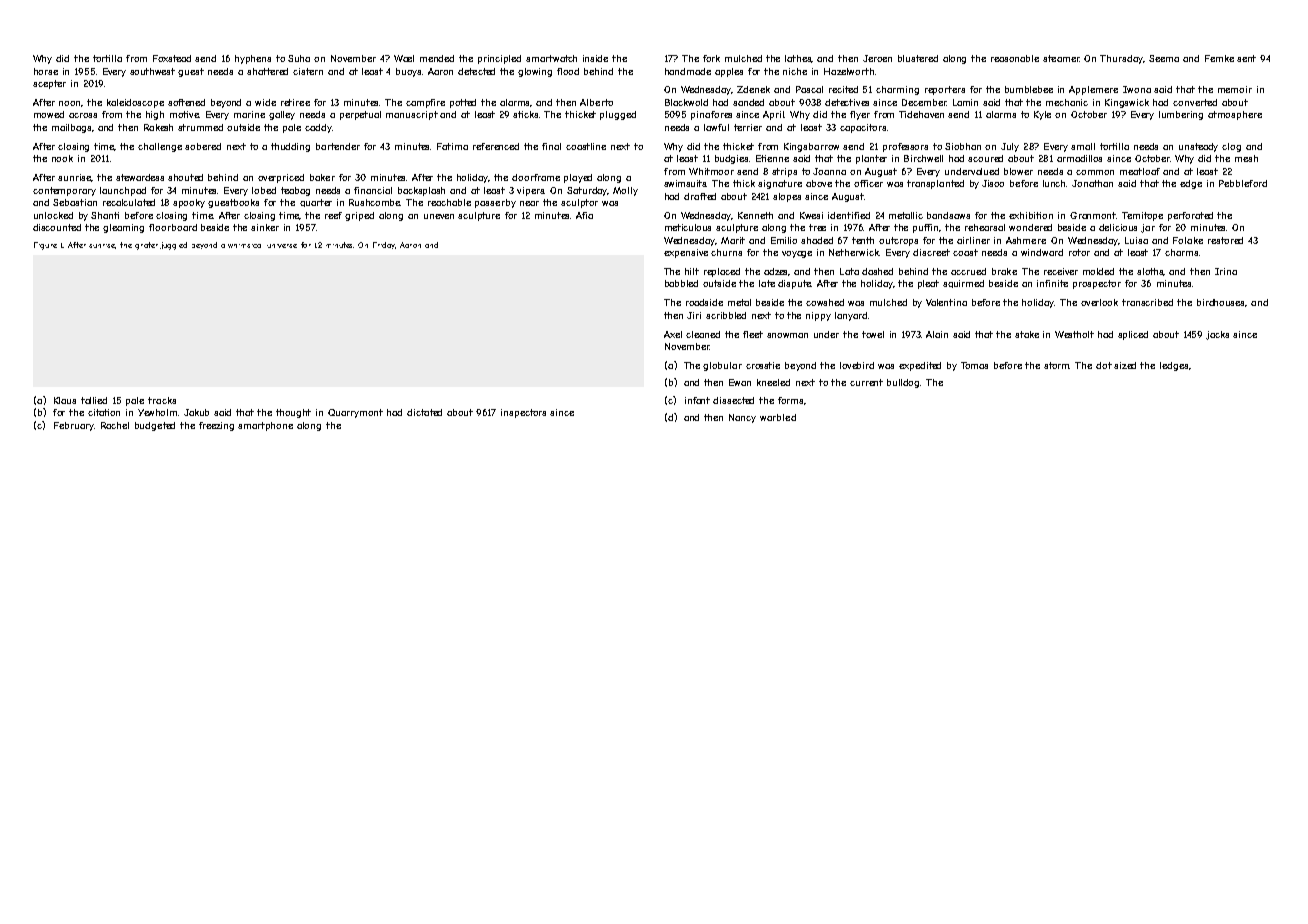 The width and height of the document is (1308, 924). What do you see at coordinates (373, 190) in the document?
I see `financial` at bounding box center [373, 190].
